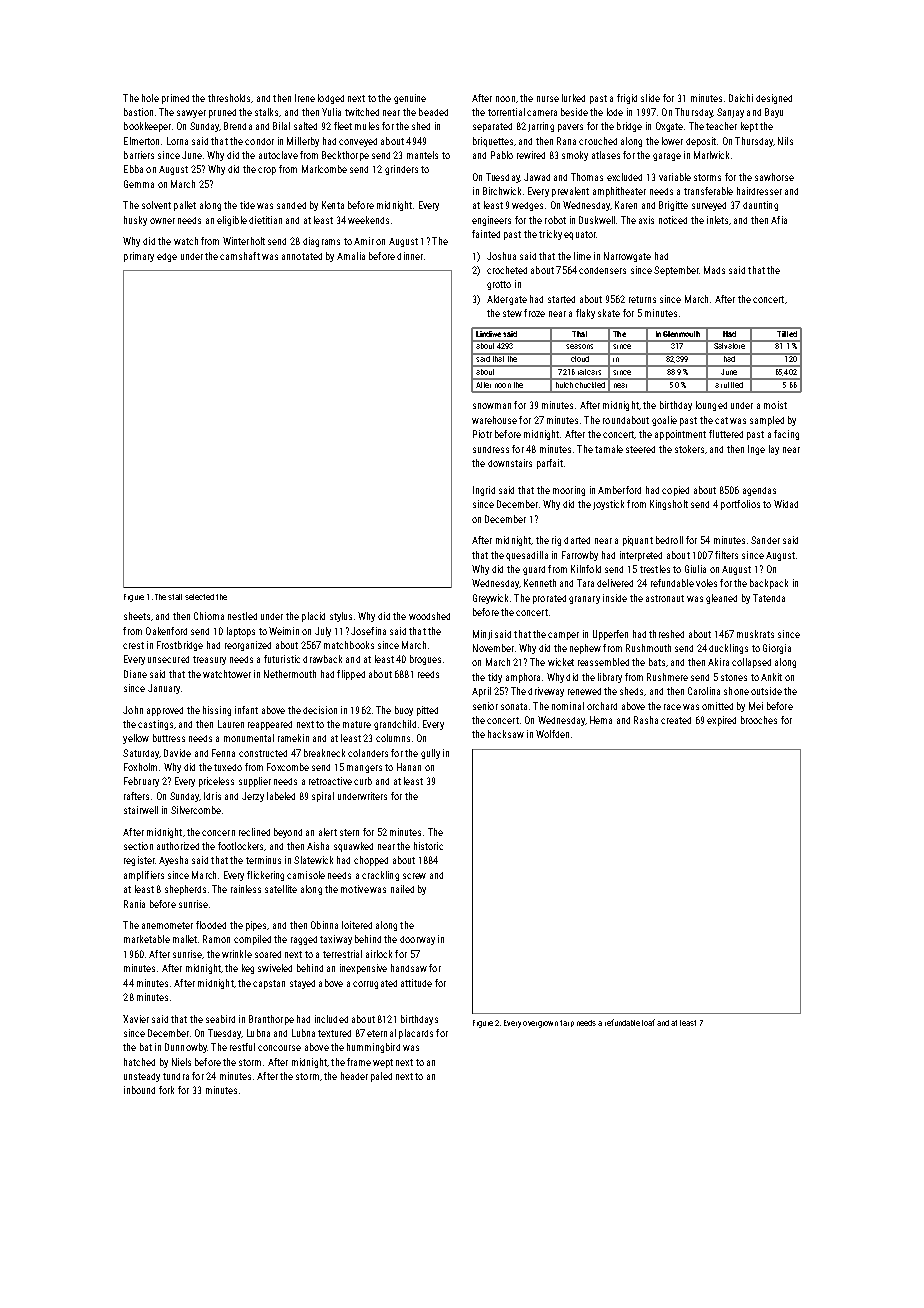  Describe the element at coordinates (416, 983) in the screenshot. I see `attitude` at that location.
